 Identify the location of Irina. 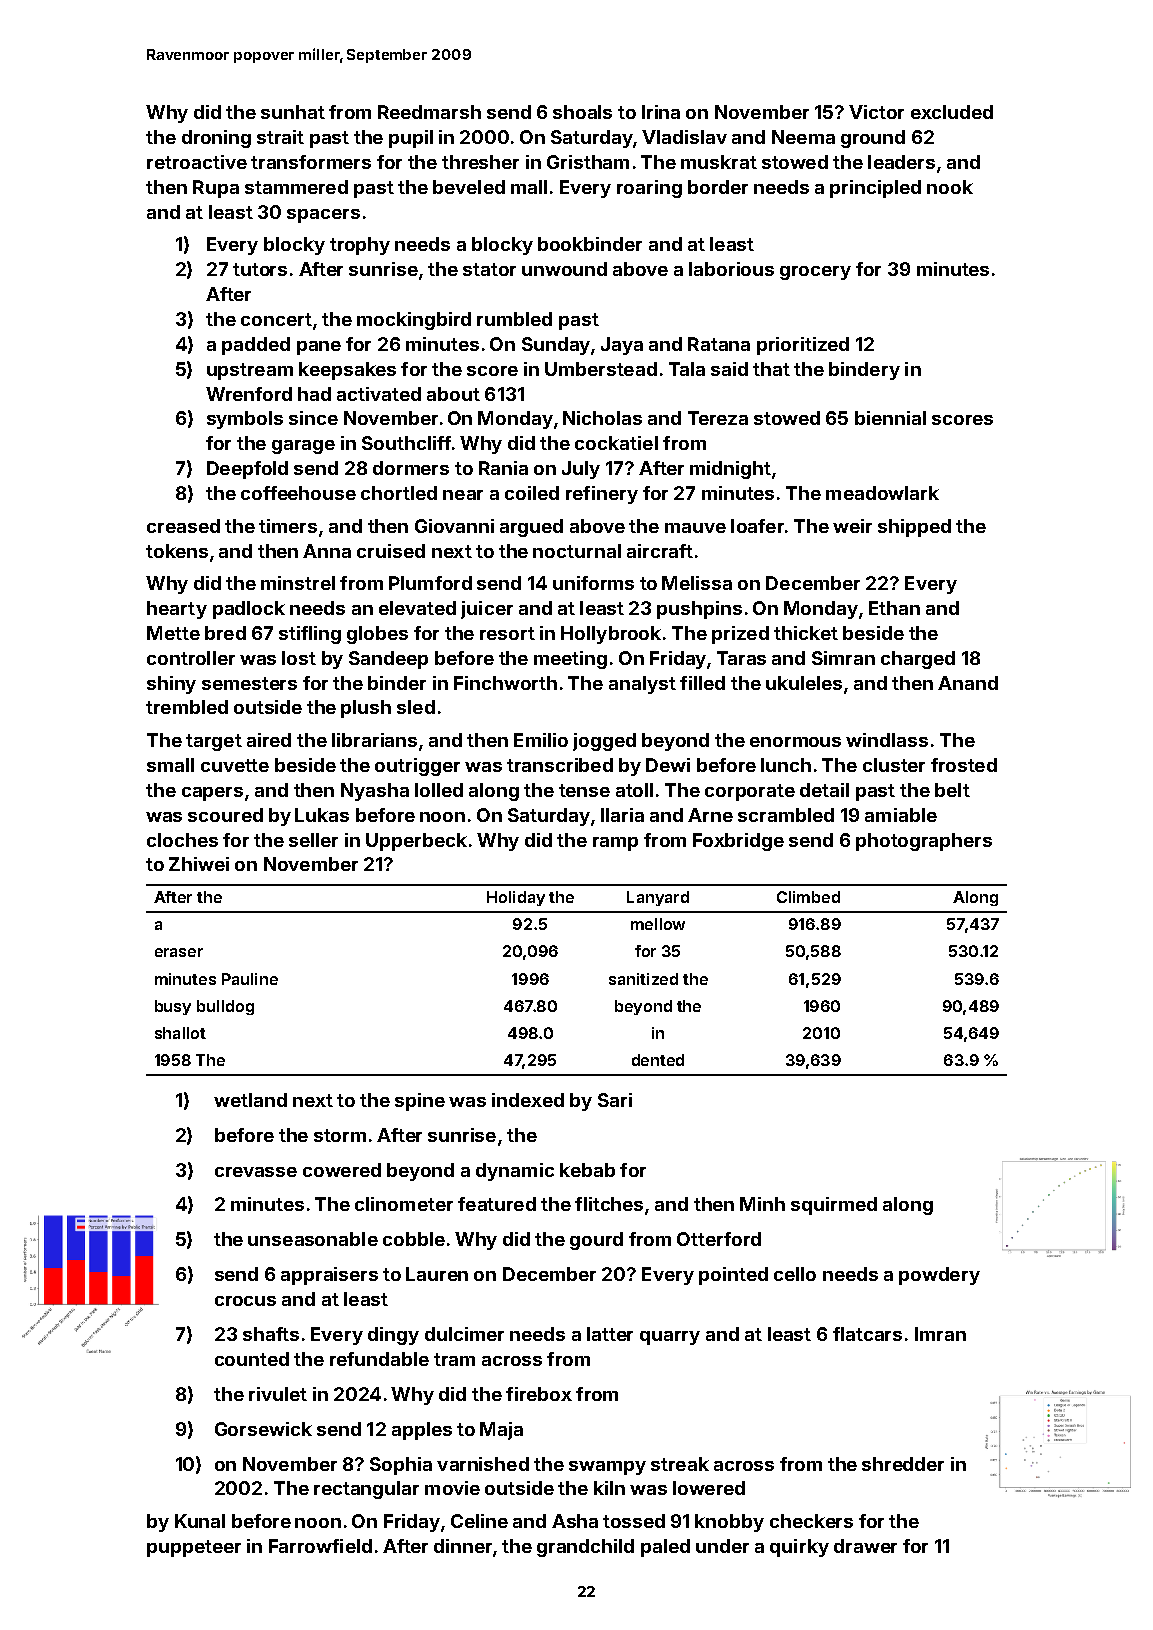
(661, 112).
